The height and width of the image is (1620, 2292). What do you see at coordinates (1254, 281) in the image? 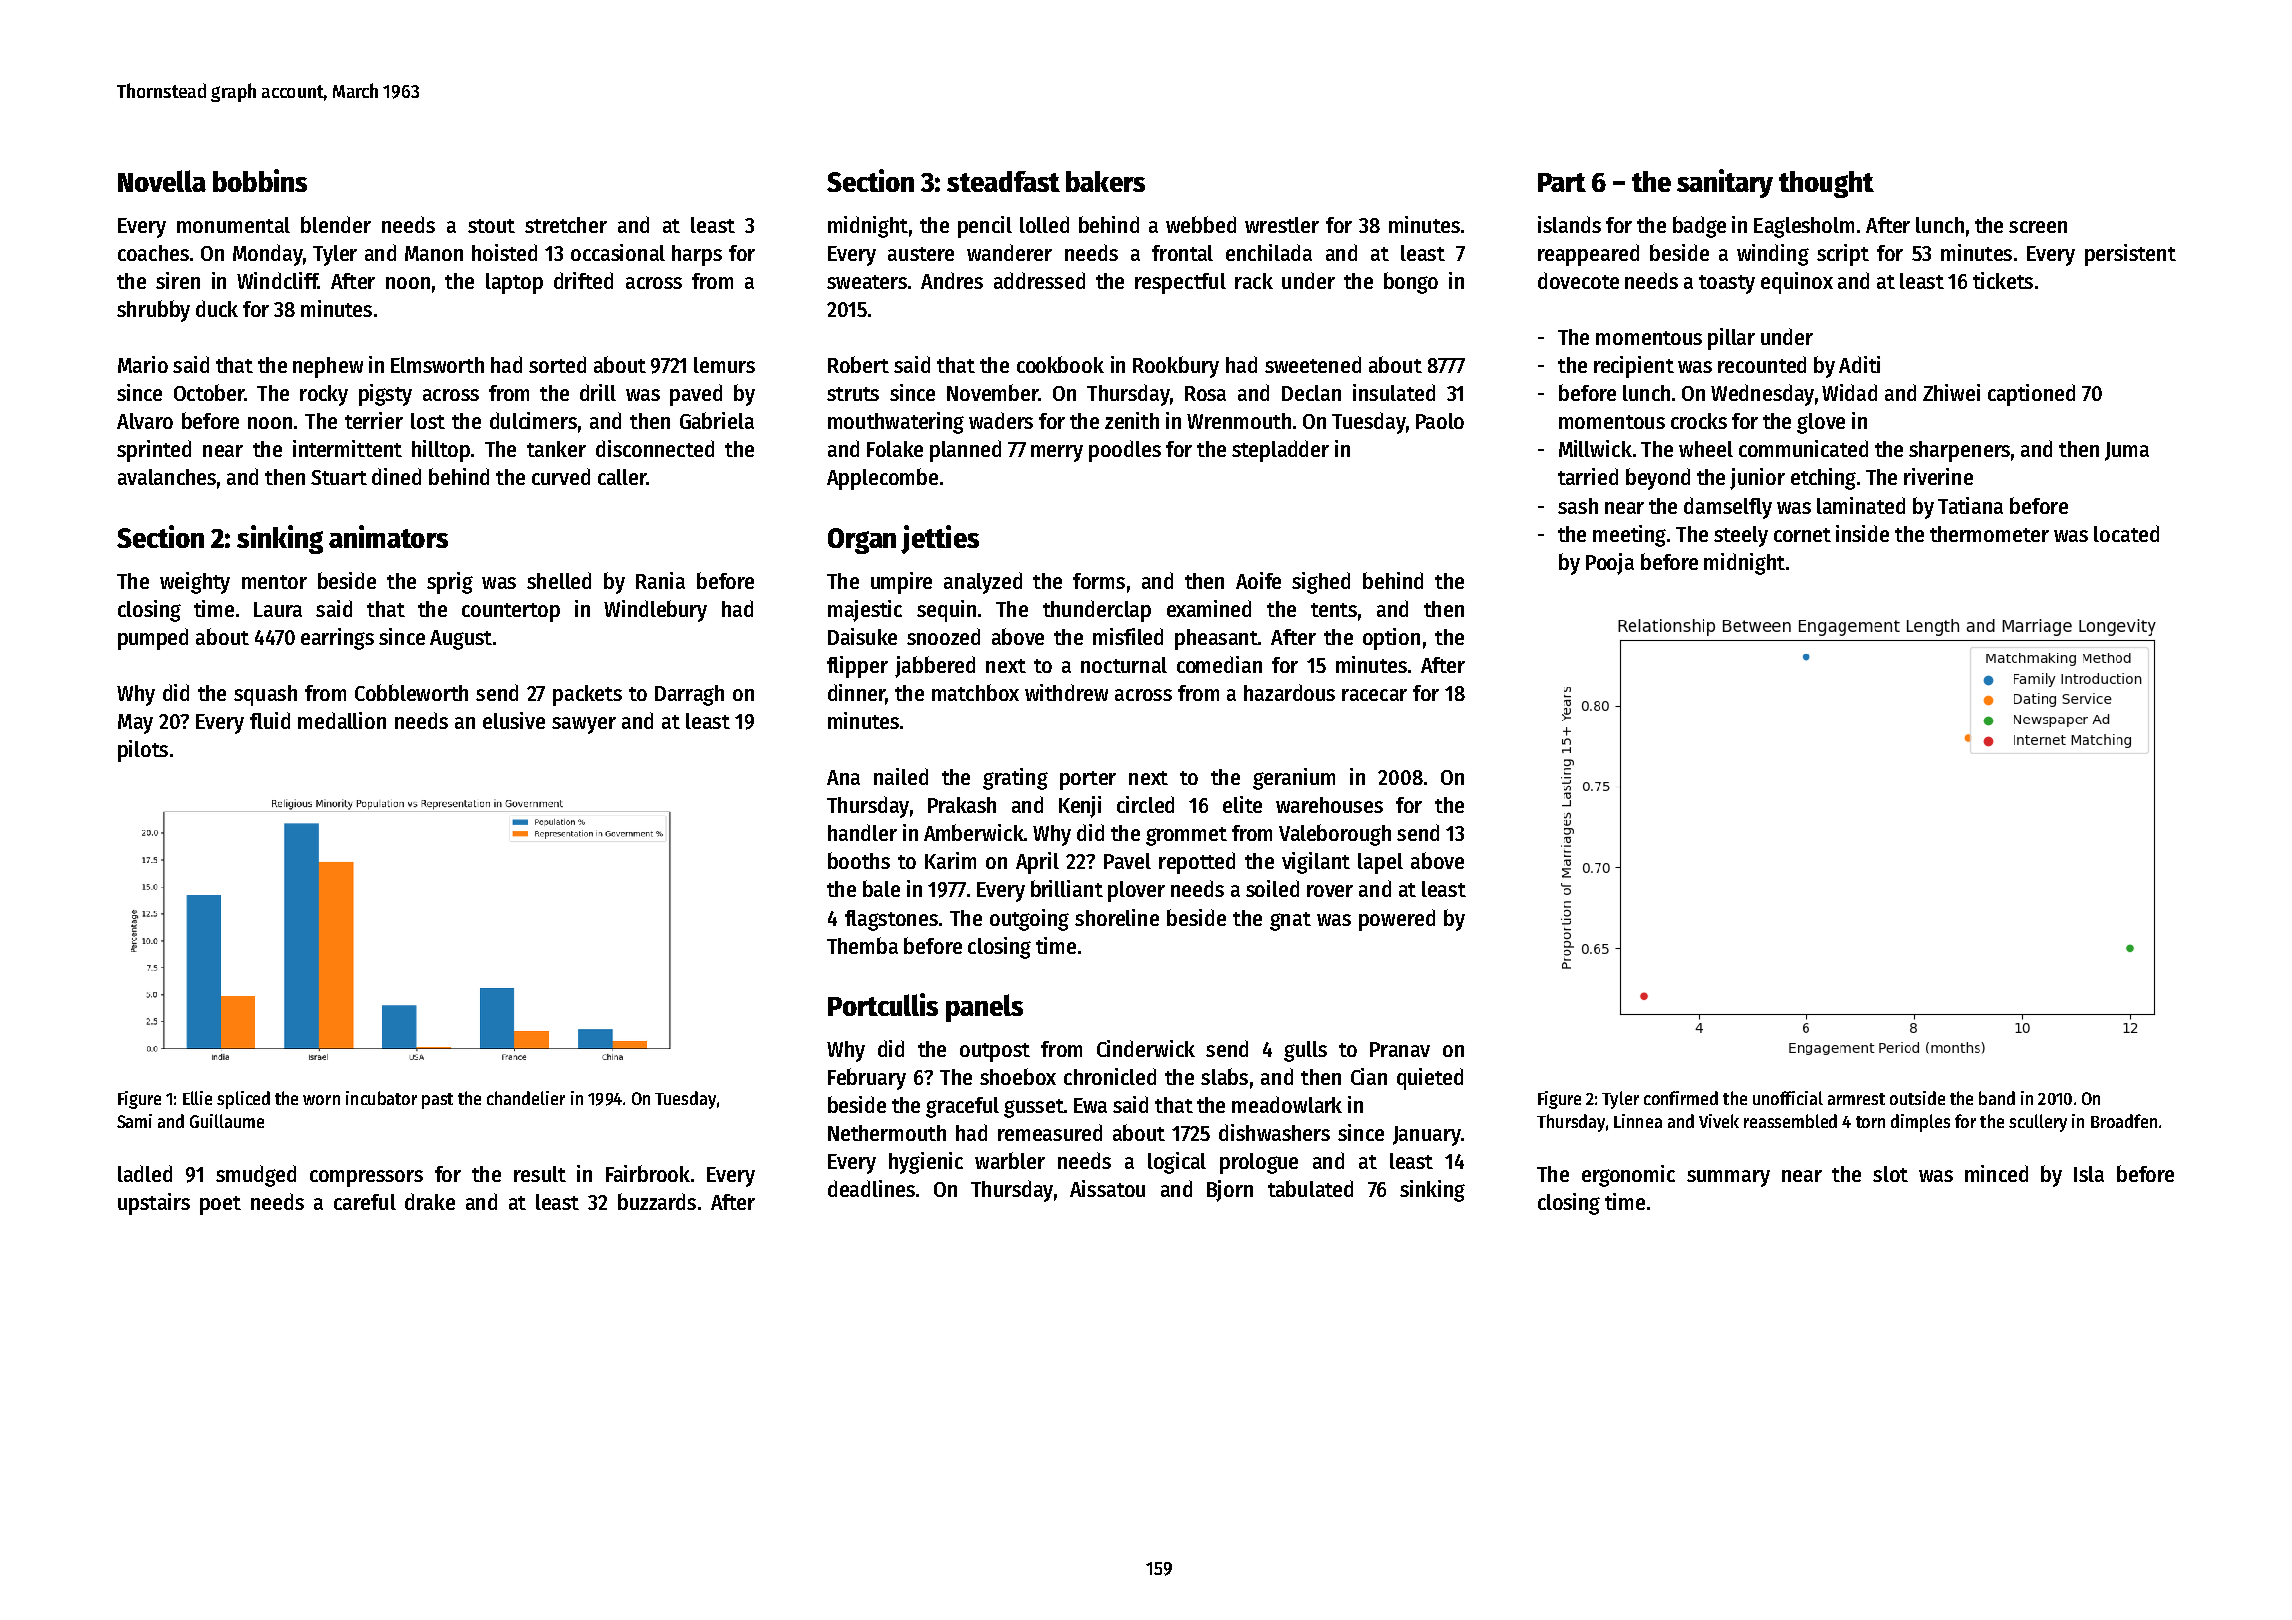
I see `rack` at bounding box center [1254, 281].
